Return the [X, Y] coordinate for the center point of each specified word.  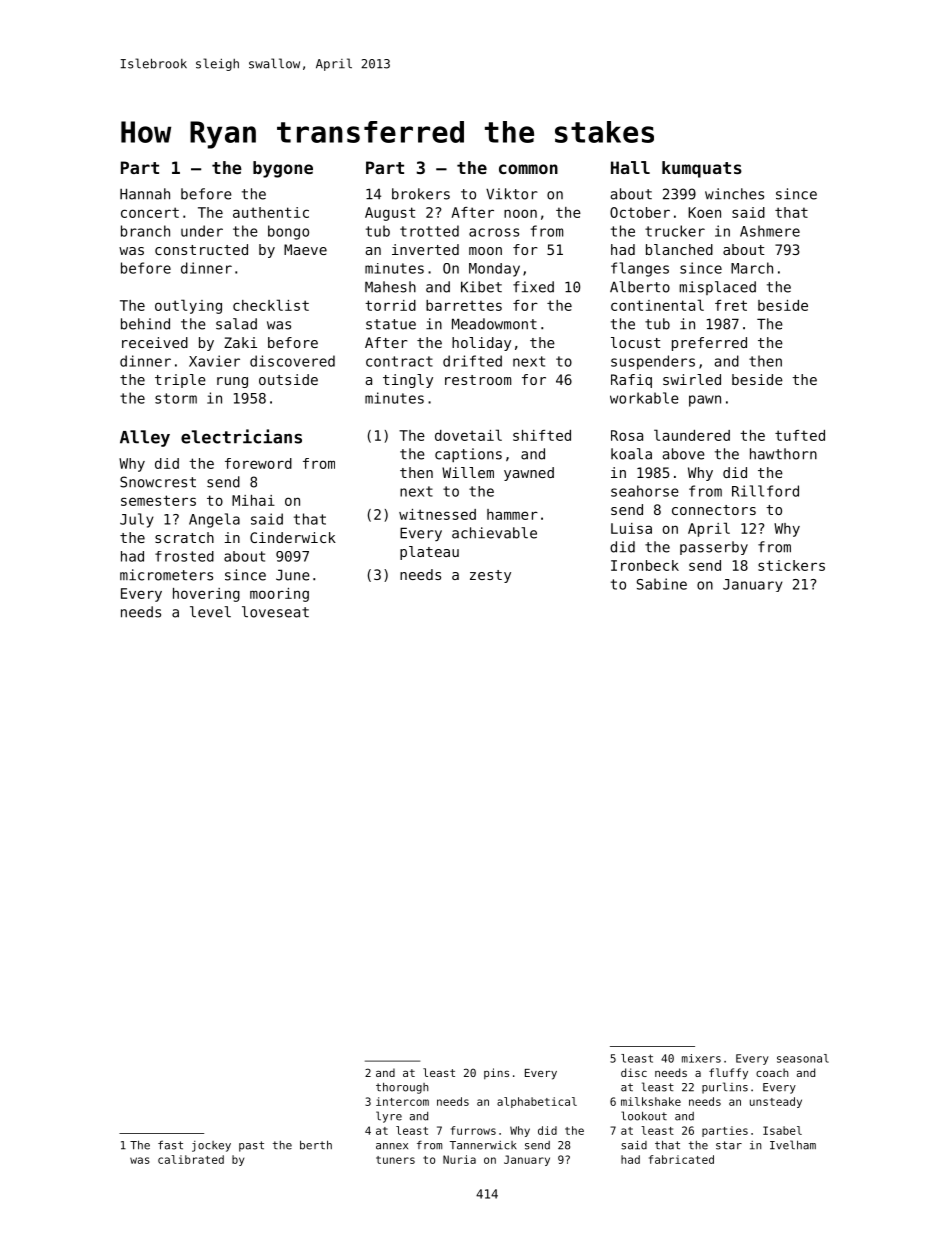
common [528, 169]
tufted [800, 435]
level [210, 612]
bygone [283, 169]
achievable [494, 533]
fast [170, 1145]
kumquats [702, 169]
